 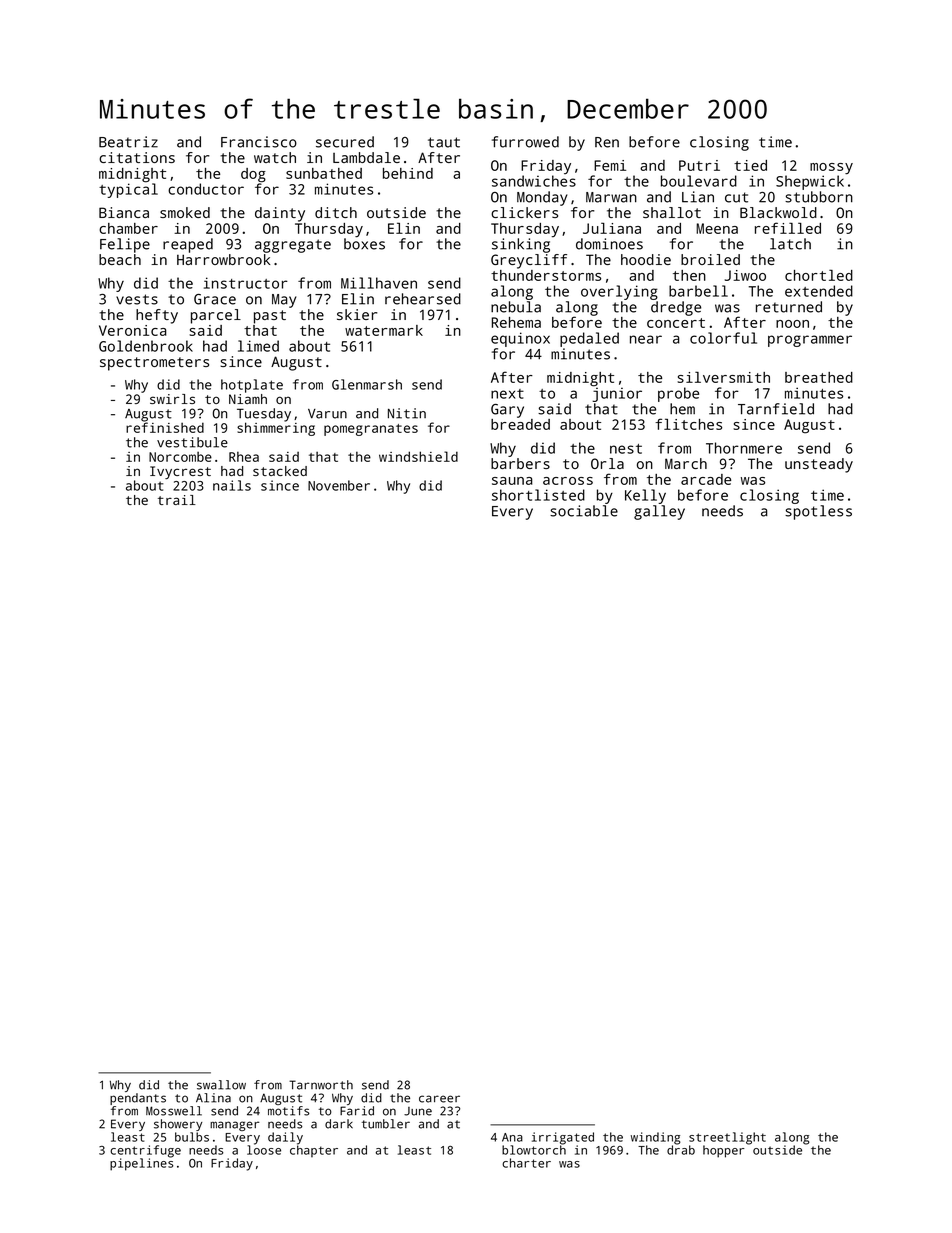 What do you see at coordinates (177, 500) in the page?
I see `trail` at bounding box center [177, 500].
